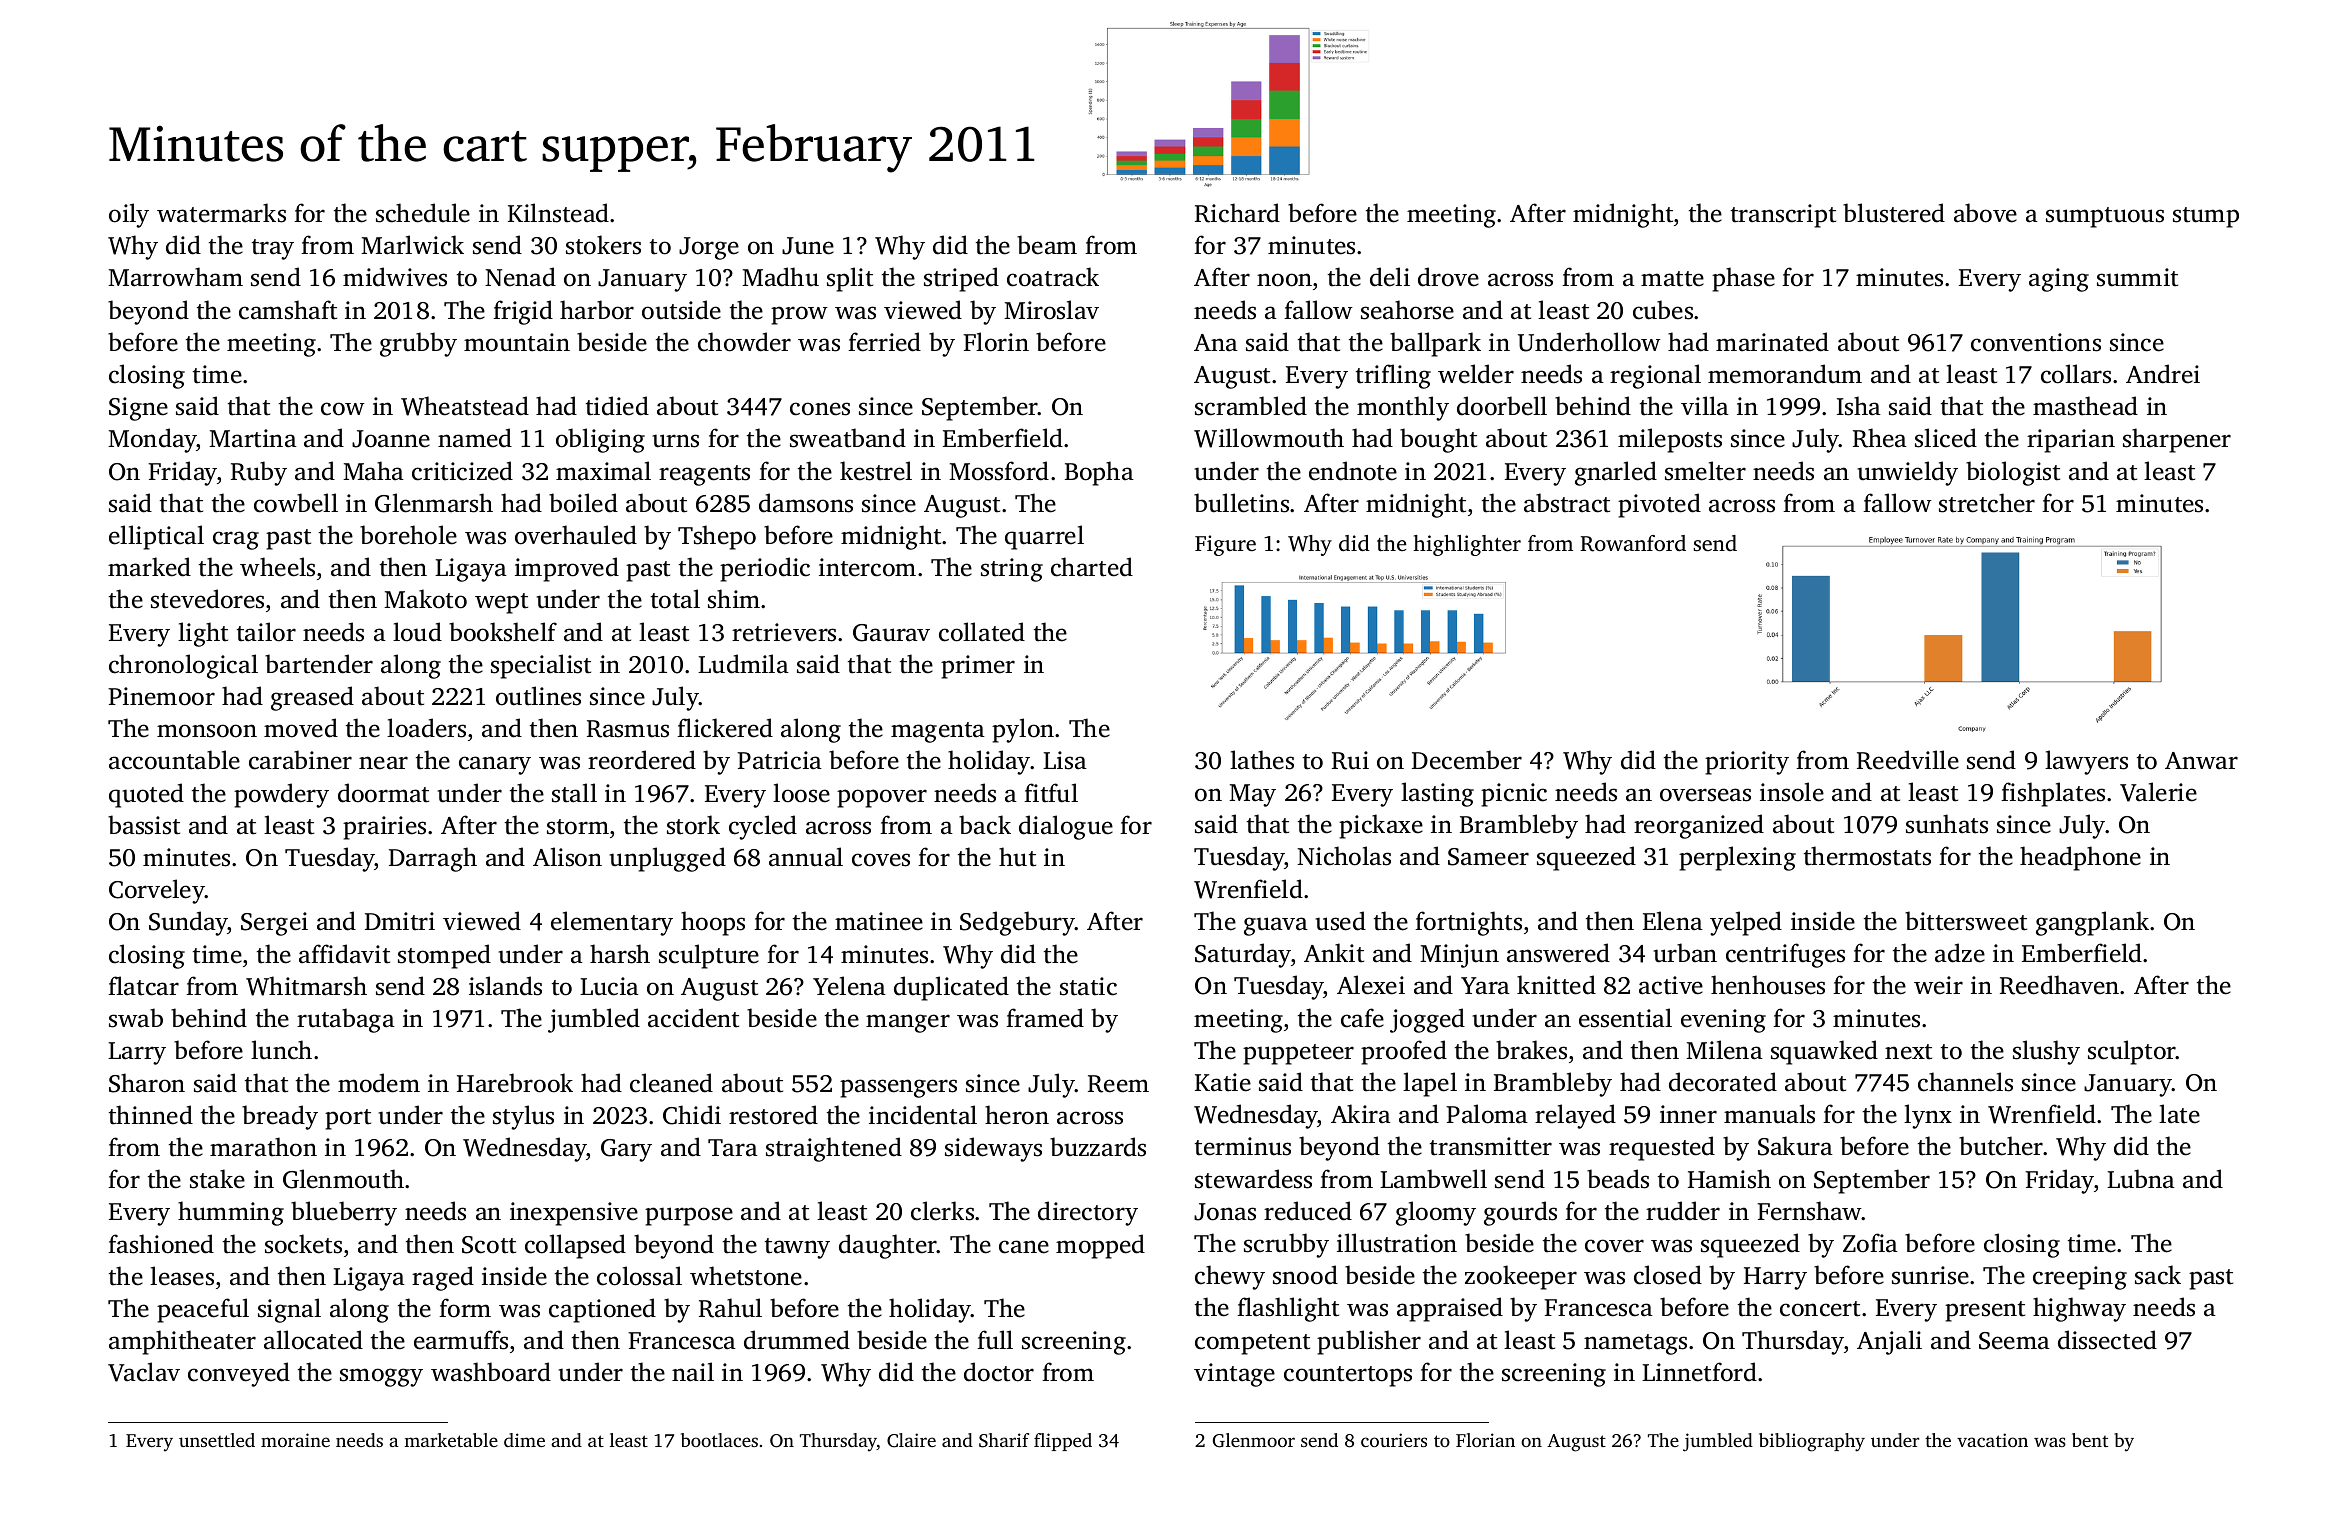 This image has height=1521, width=2351. What do you see at coordinates (1044, 537) in the image?
I see `quarrel` at bounding box center [1044, 537].
